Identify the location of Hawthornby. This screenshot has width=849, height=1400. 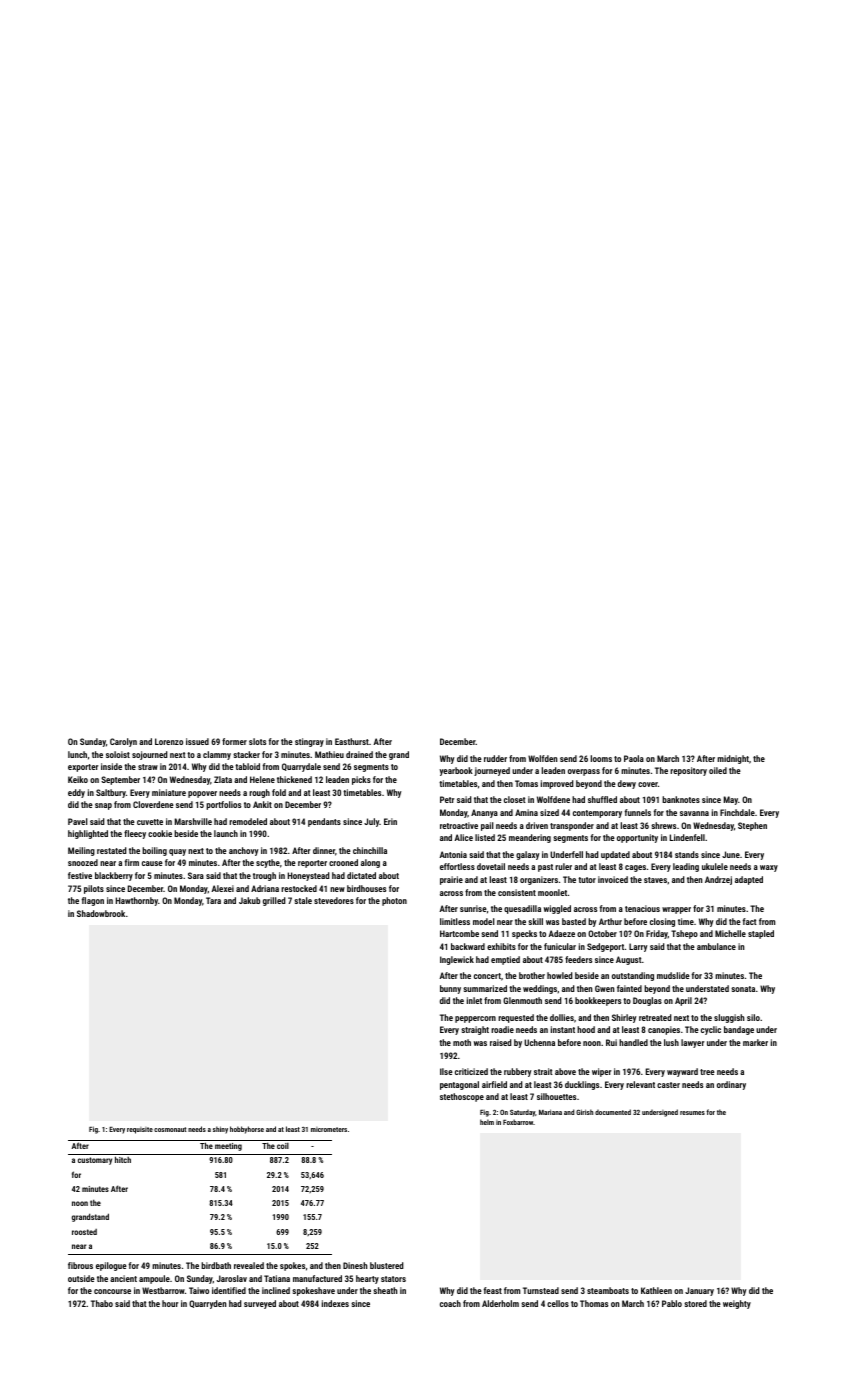
(137, 901).
